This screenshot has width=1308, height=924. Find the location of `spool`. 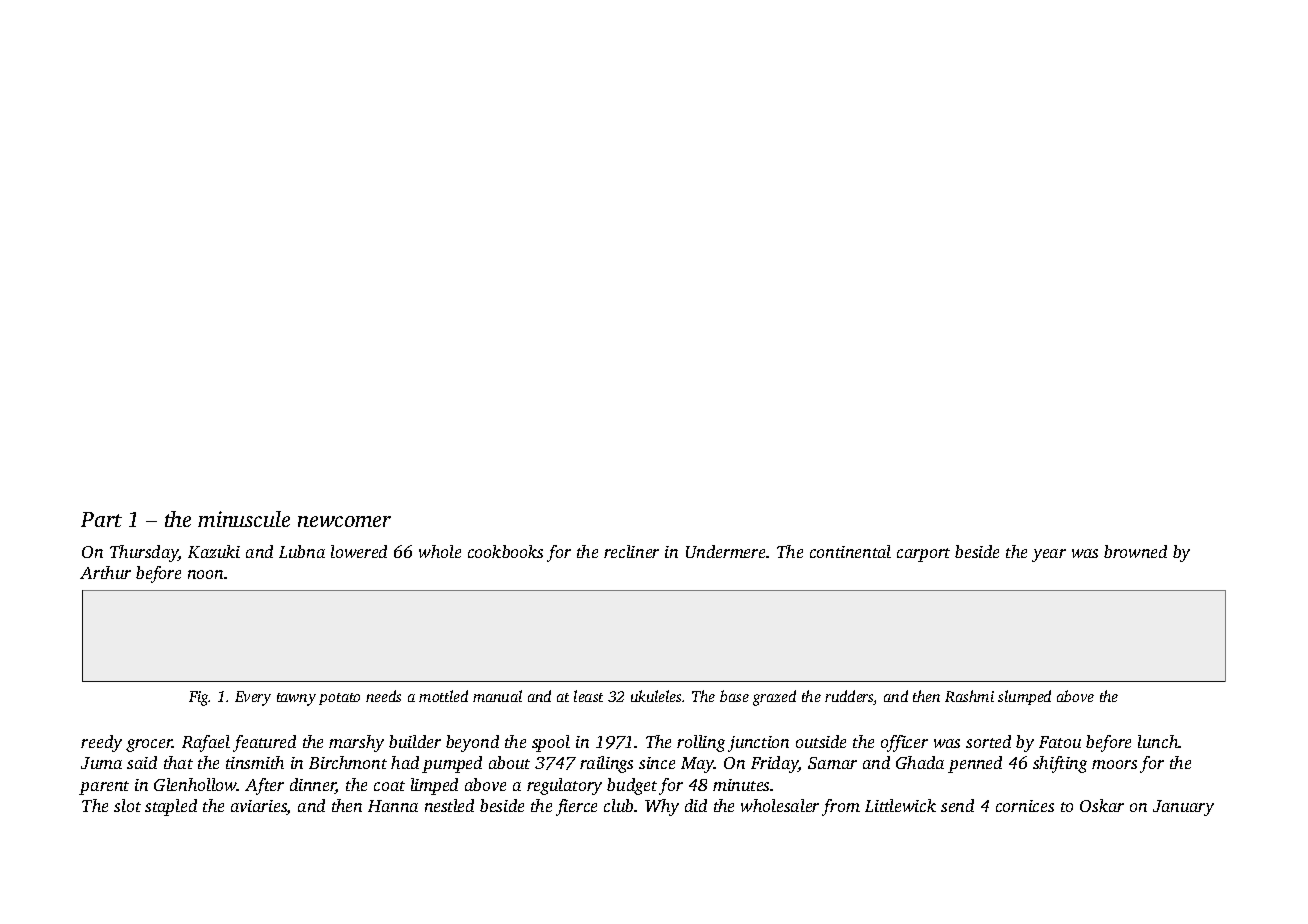

spool is located at coordinates (551, 743).
